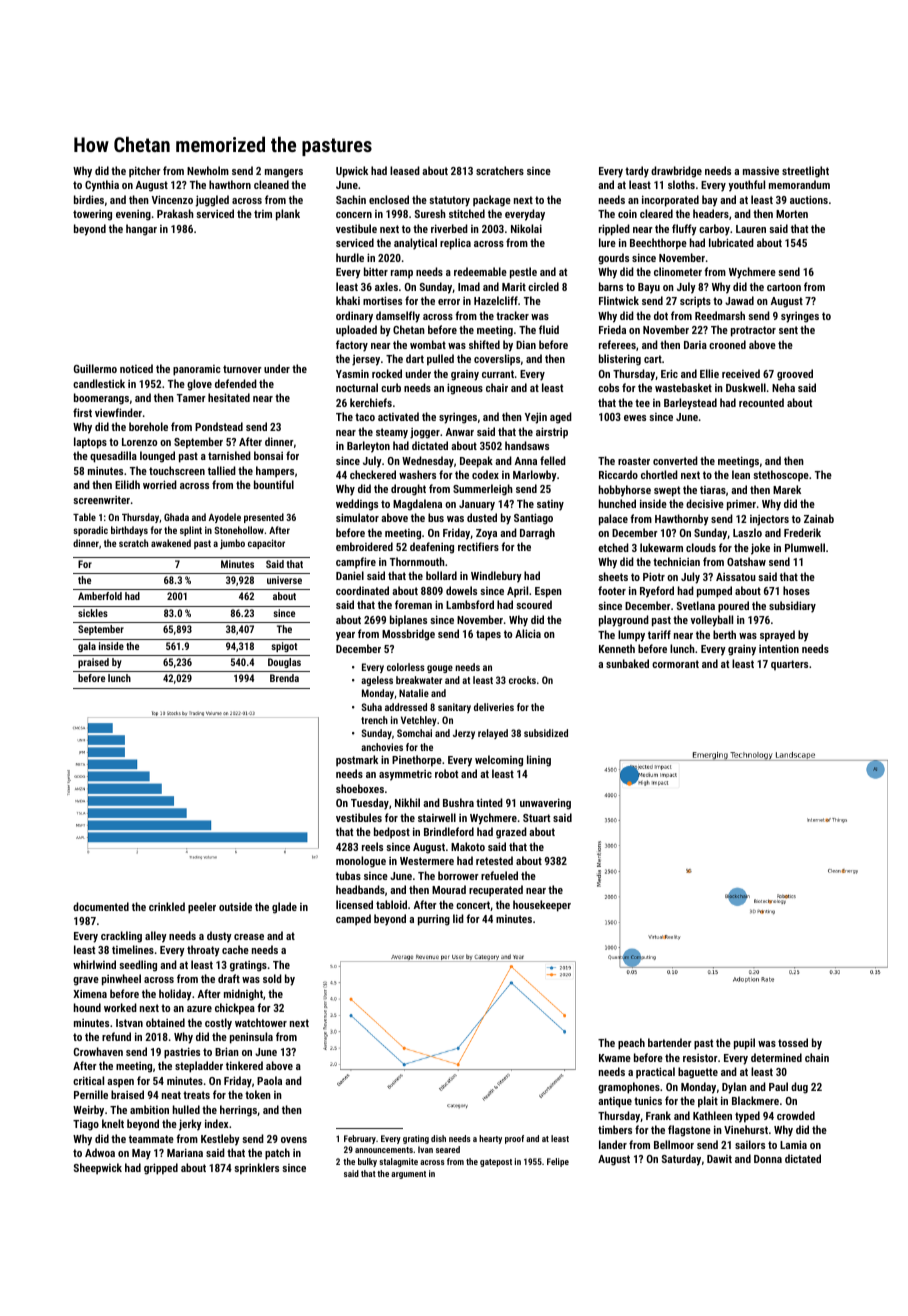  I want to click on quarters, so click(789, 665).
